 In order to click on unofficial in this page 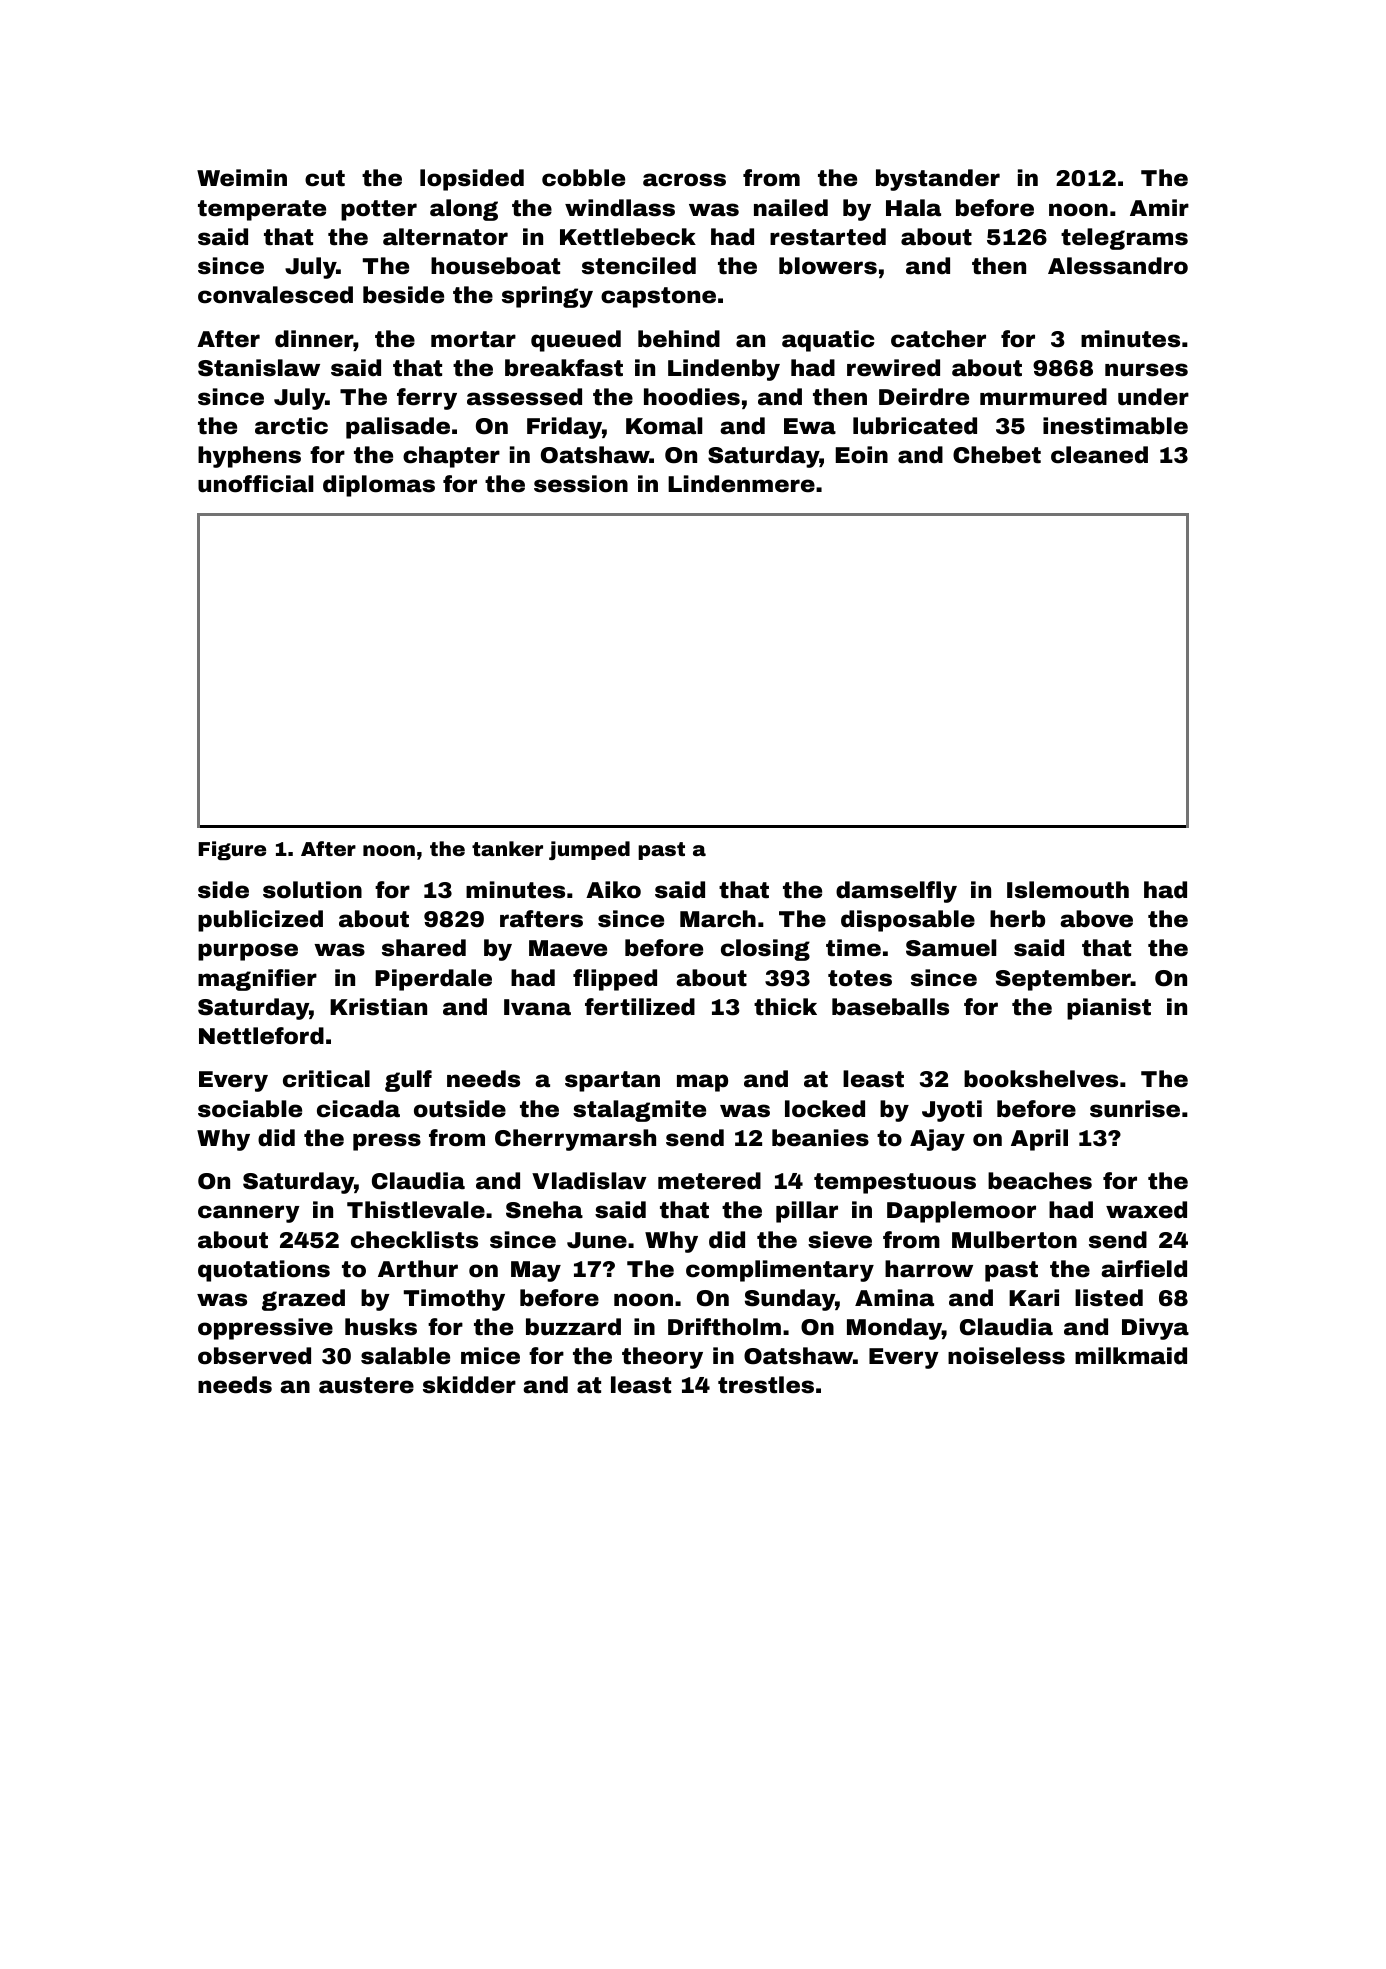, I will do `click(255, 484)`.
